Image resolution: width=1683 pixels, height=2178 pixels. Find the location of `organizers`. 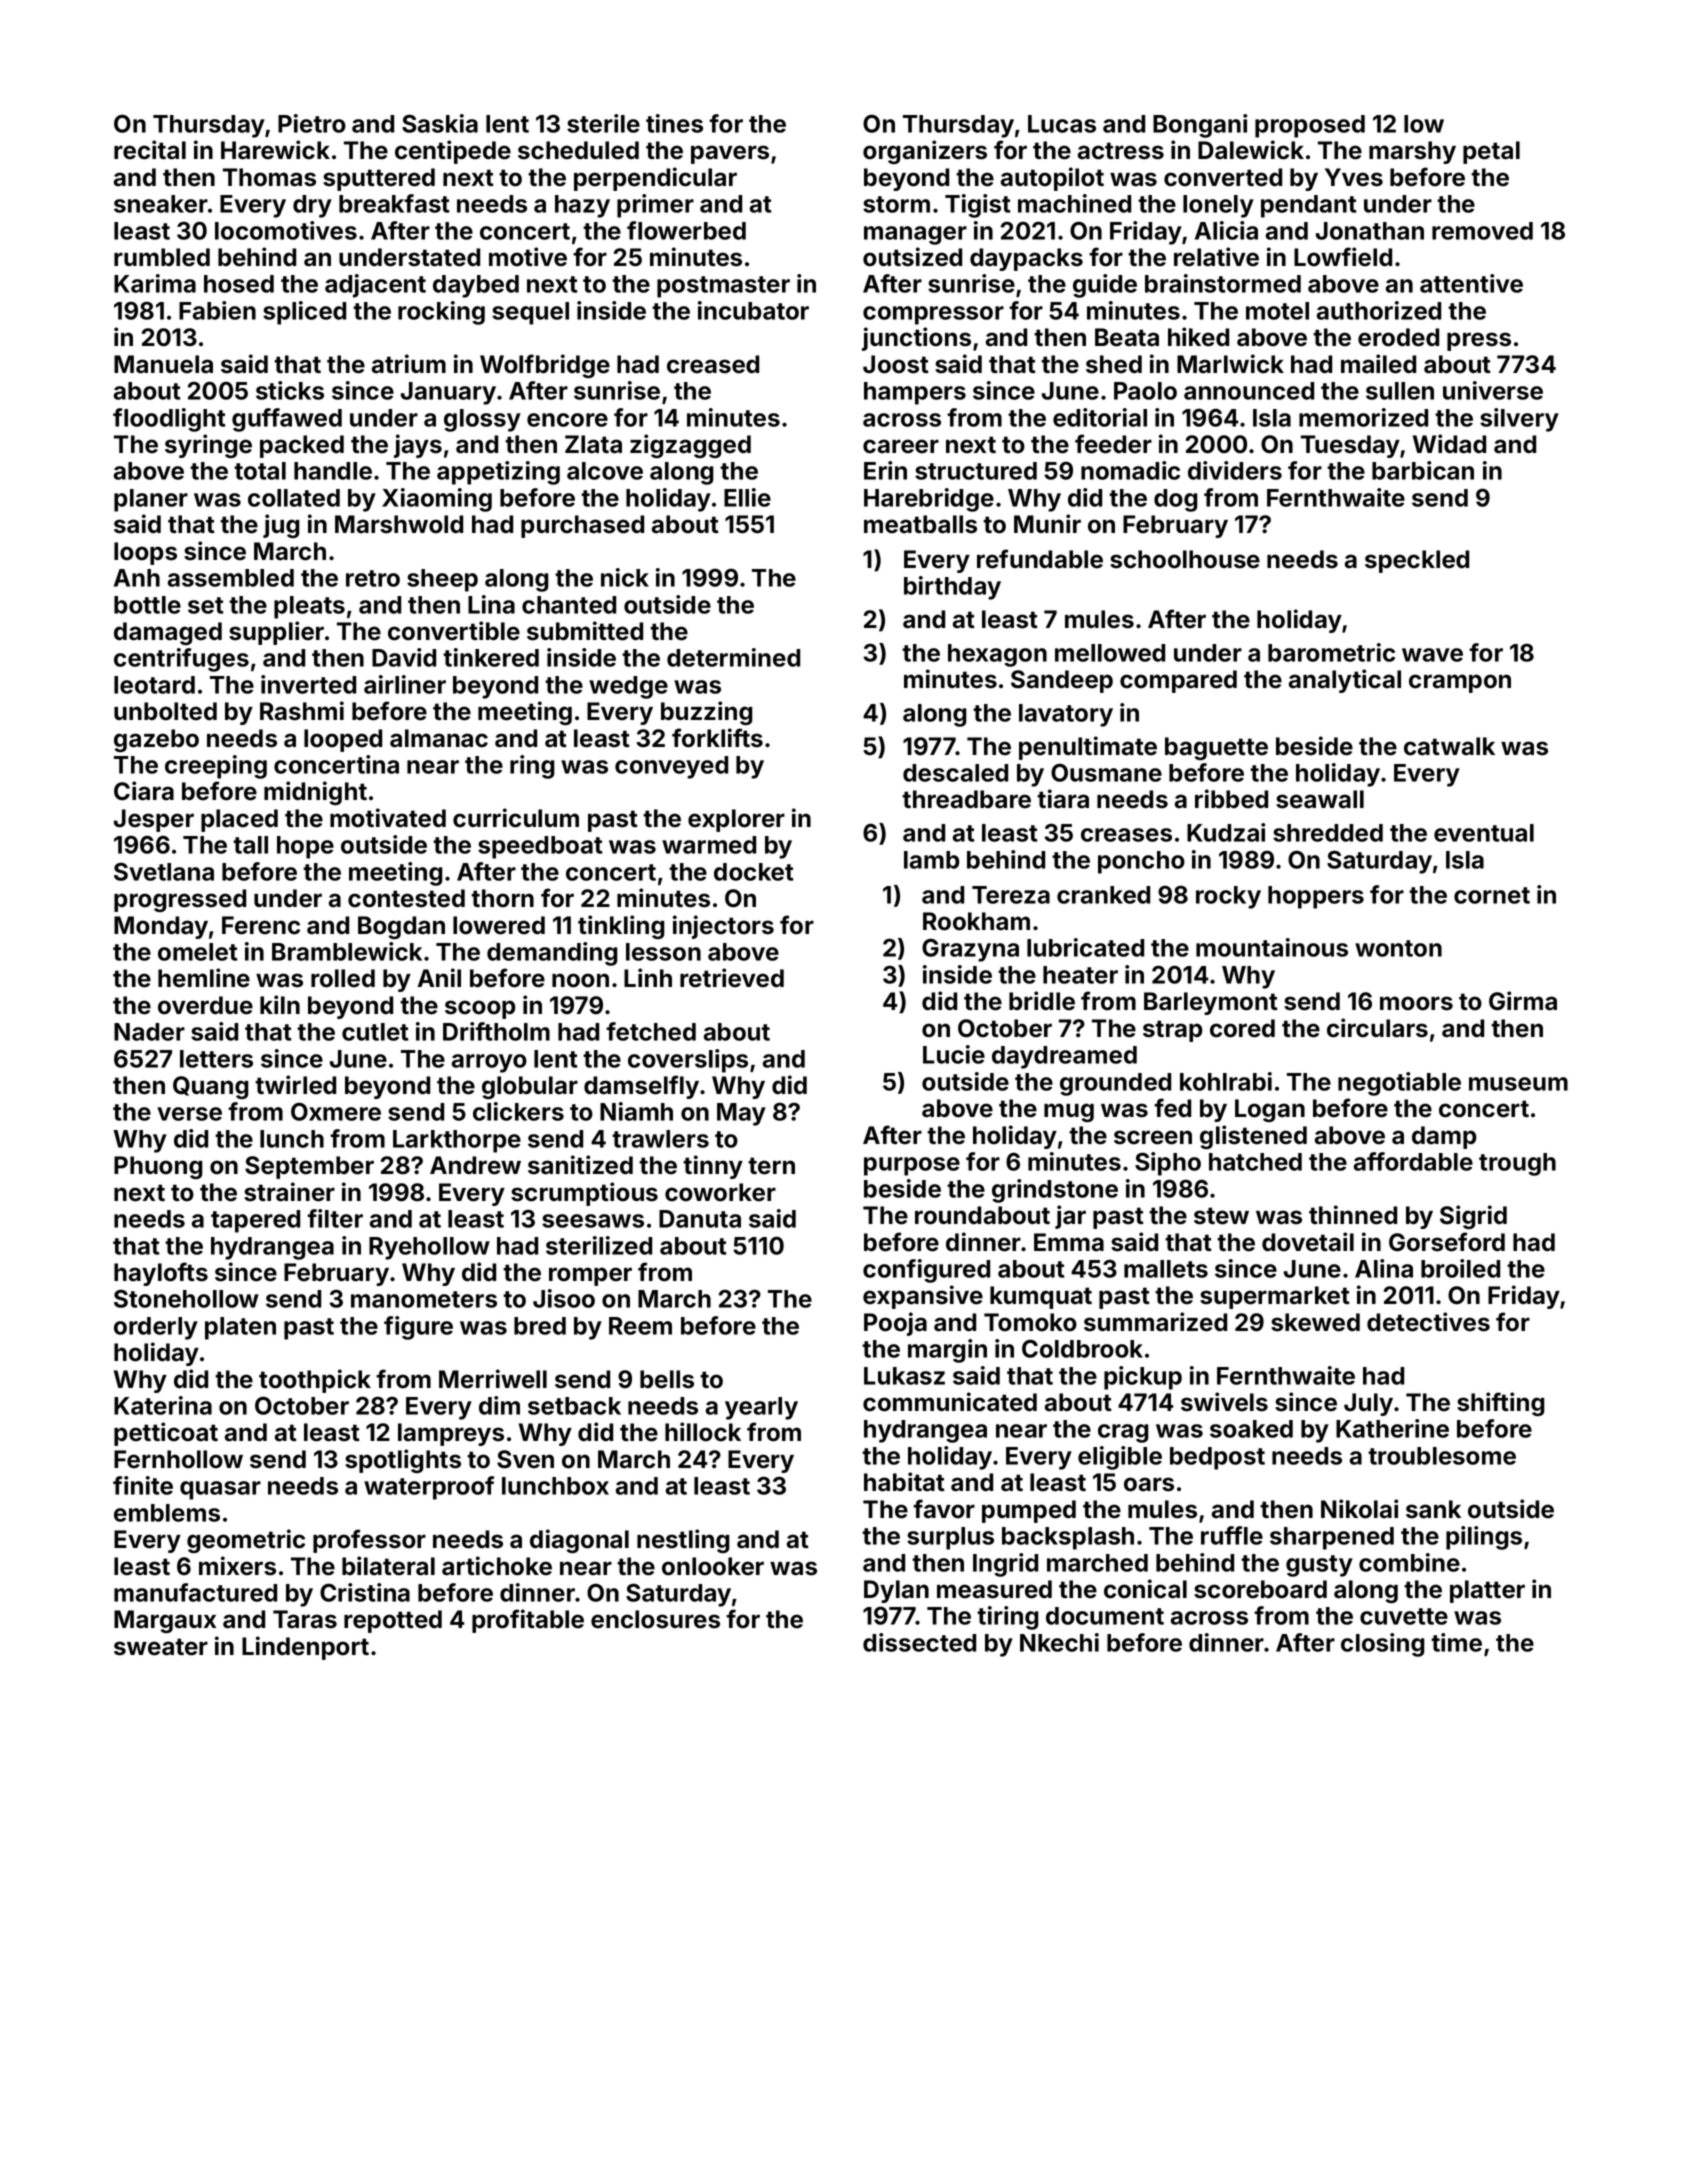

organizers is located at coordinates (925, 152).
